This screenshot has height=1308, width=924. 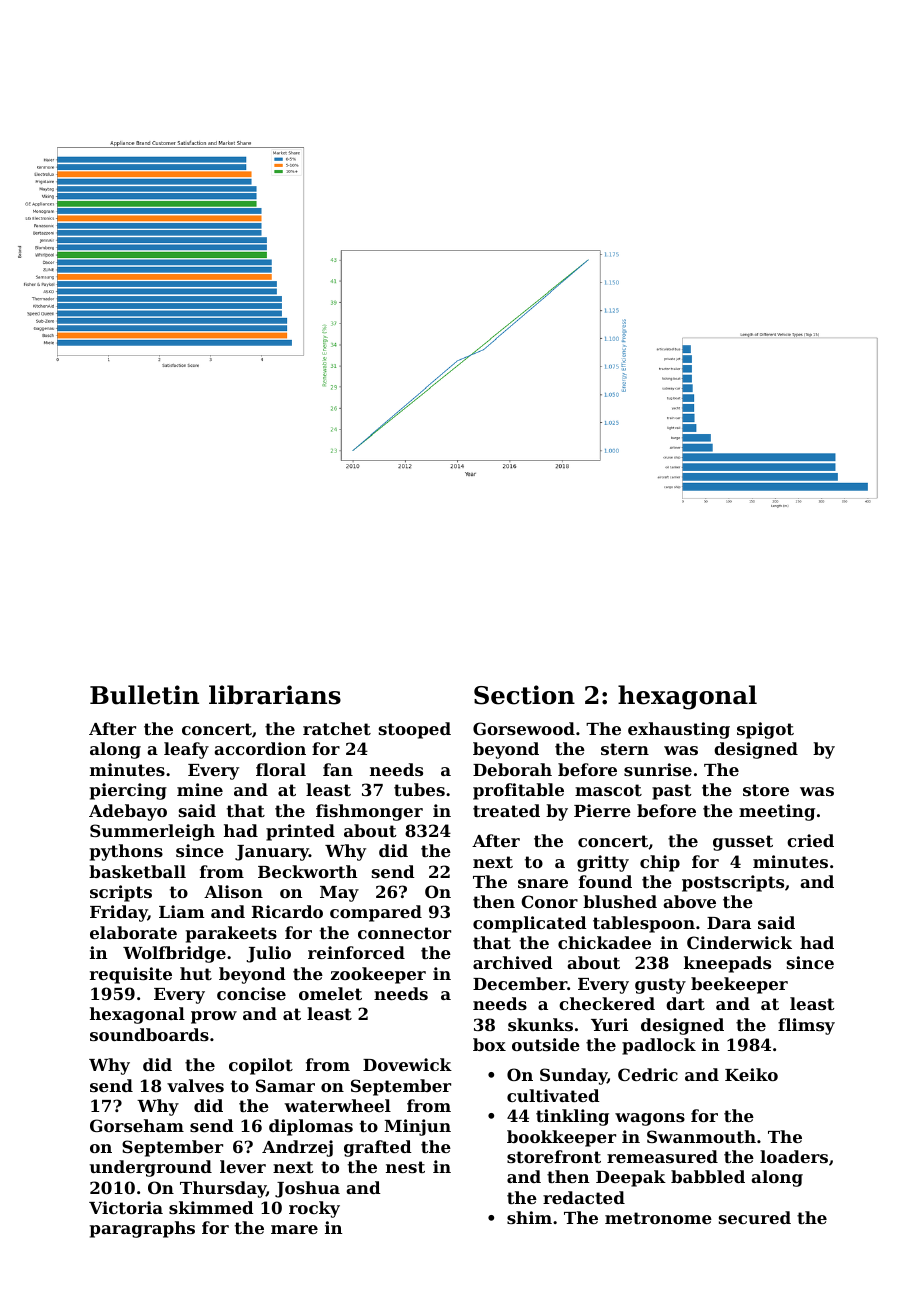 I want to click on valves, so click(x=195, y=1085).
